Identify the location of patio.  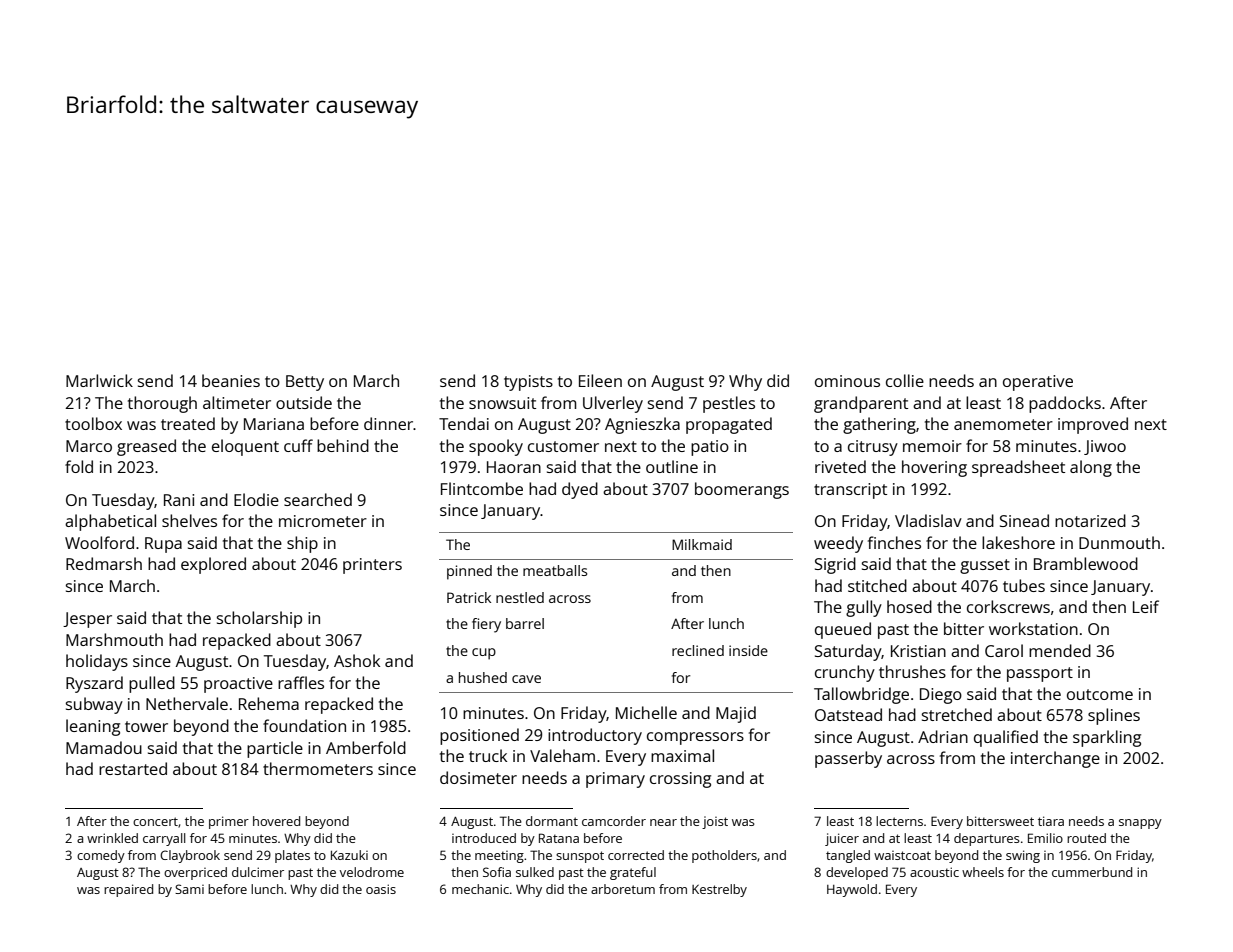
(710, 448).
